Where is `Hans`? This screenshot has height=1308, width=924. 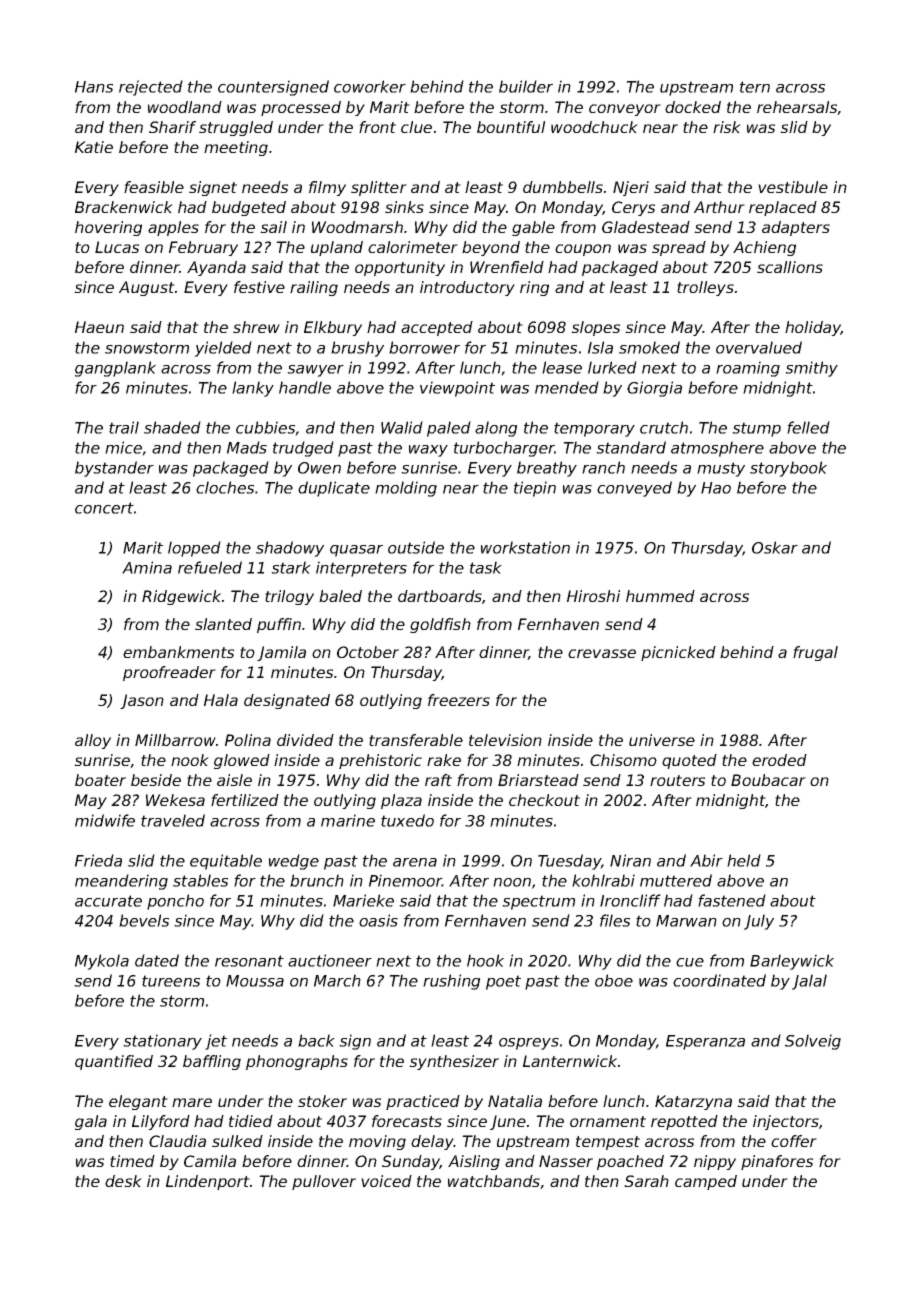 Hans is located at coordinates (94, 87).
